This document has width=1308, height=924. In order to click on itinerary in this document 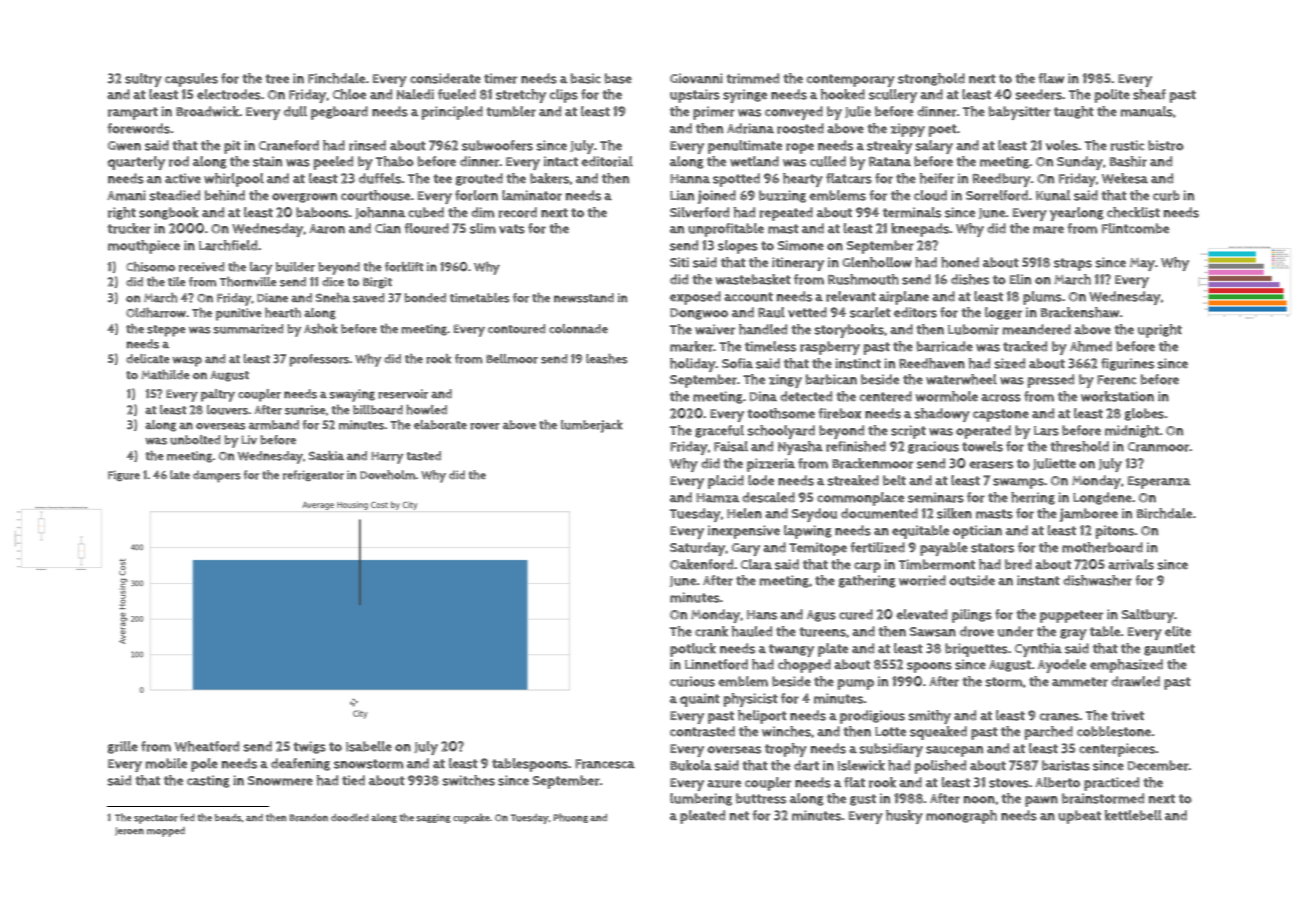, I will do `click(798, 264)`.
